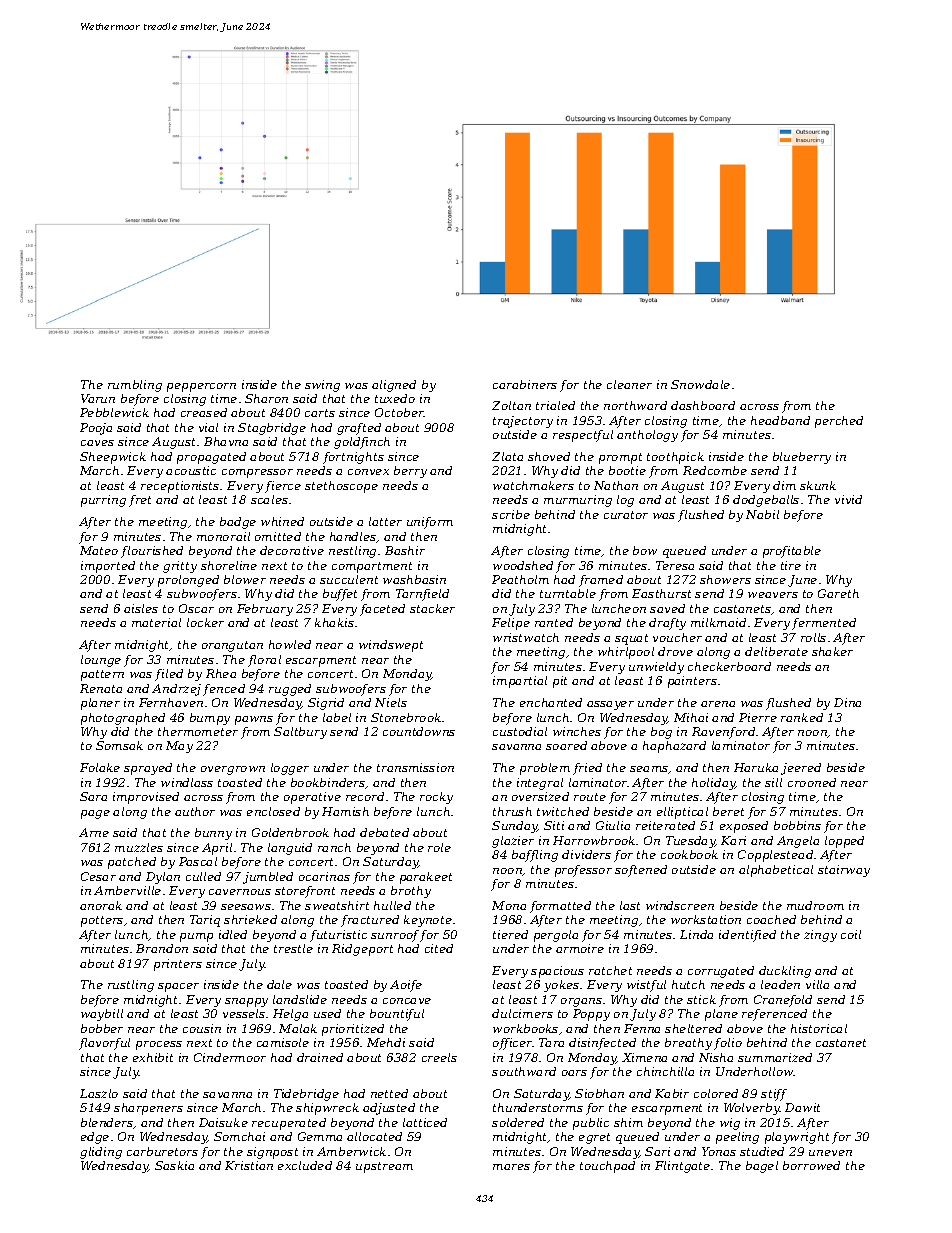  What do you see at coordinates (230, 1057) in the document?
I see `Cindermoor` at bounding box center [230, 1057].
